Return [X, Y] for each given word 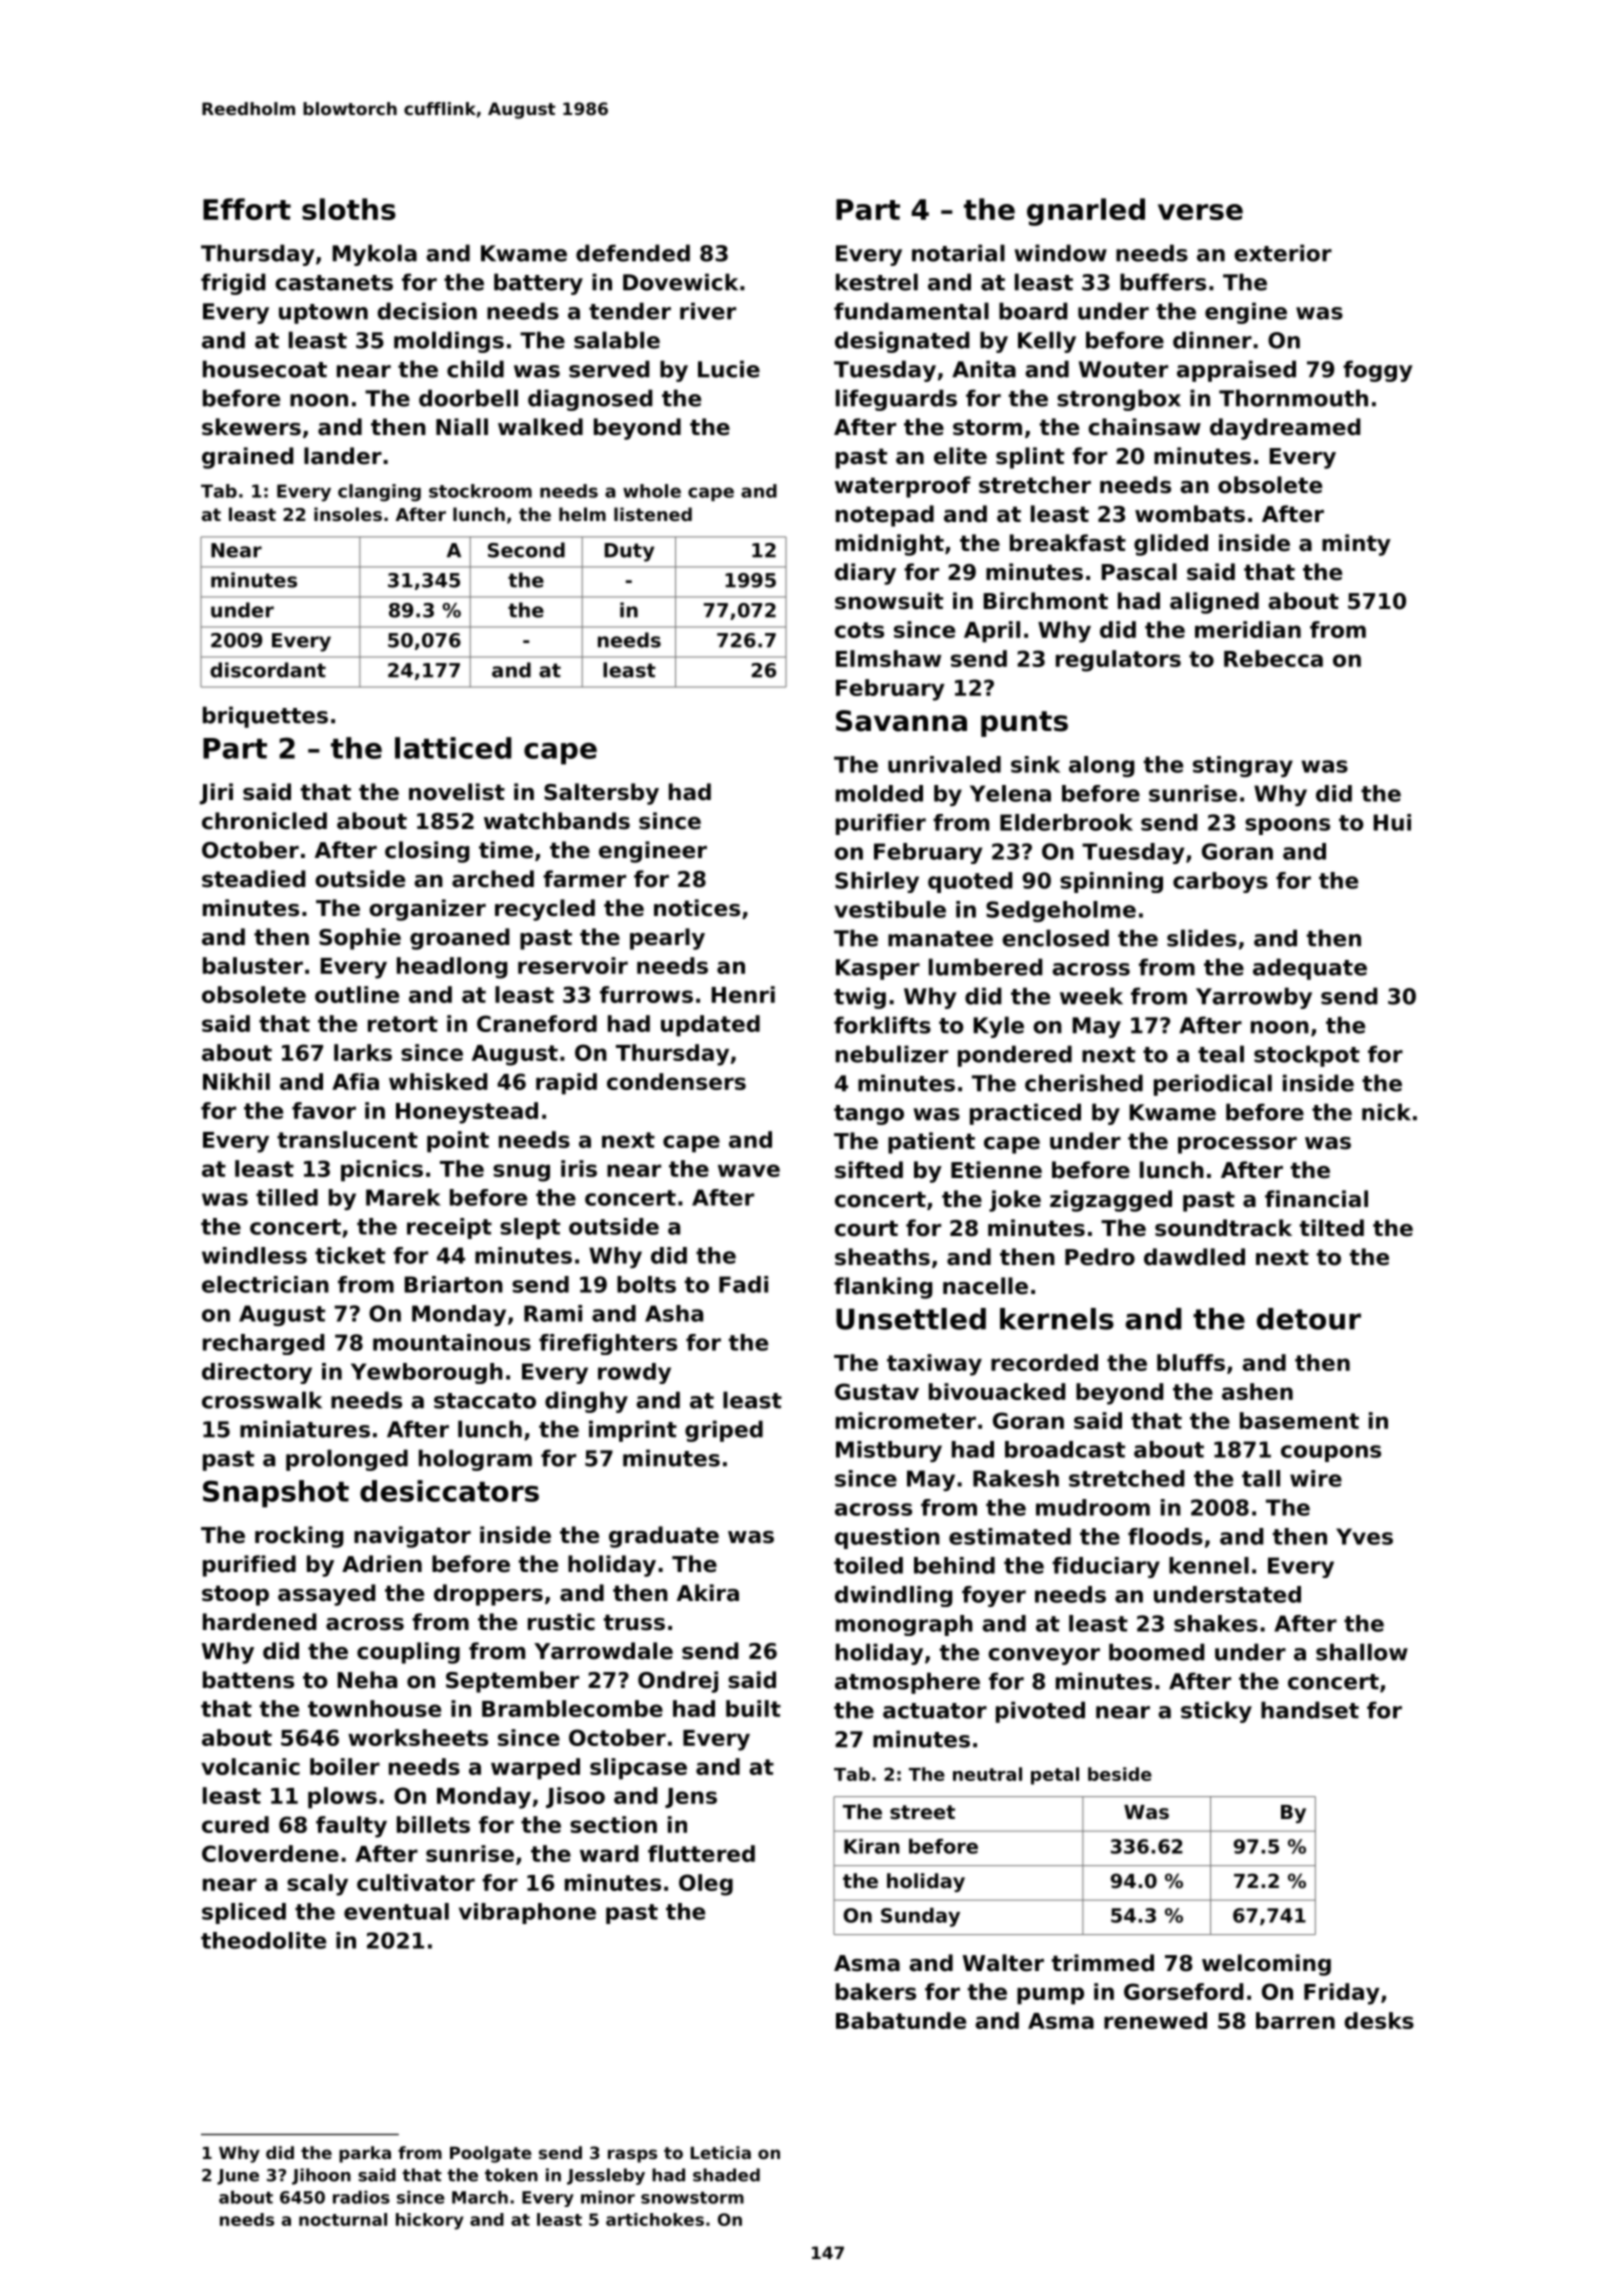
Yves [1364, 1536]
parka [365, 2154]
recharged [264, 1344]
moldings [449, 342]
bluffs [1191, 1362]
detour [1309, 1319]
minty [1356, 545]
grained [248, 458]
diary [865, 574]
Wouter [1123, 369]
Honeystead [467, 1113]
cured [235, 1824]
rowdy [634, 1373]
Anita [984, 369]
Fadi [743, 1284]
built [753, 1708]
